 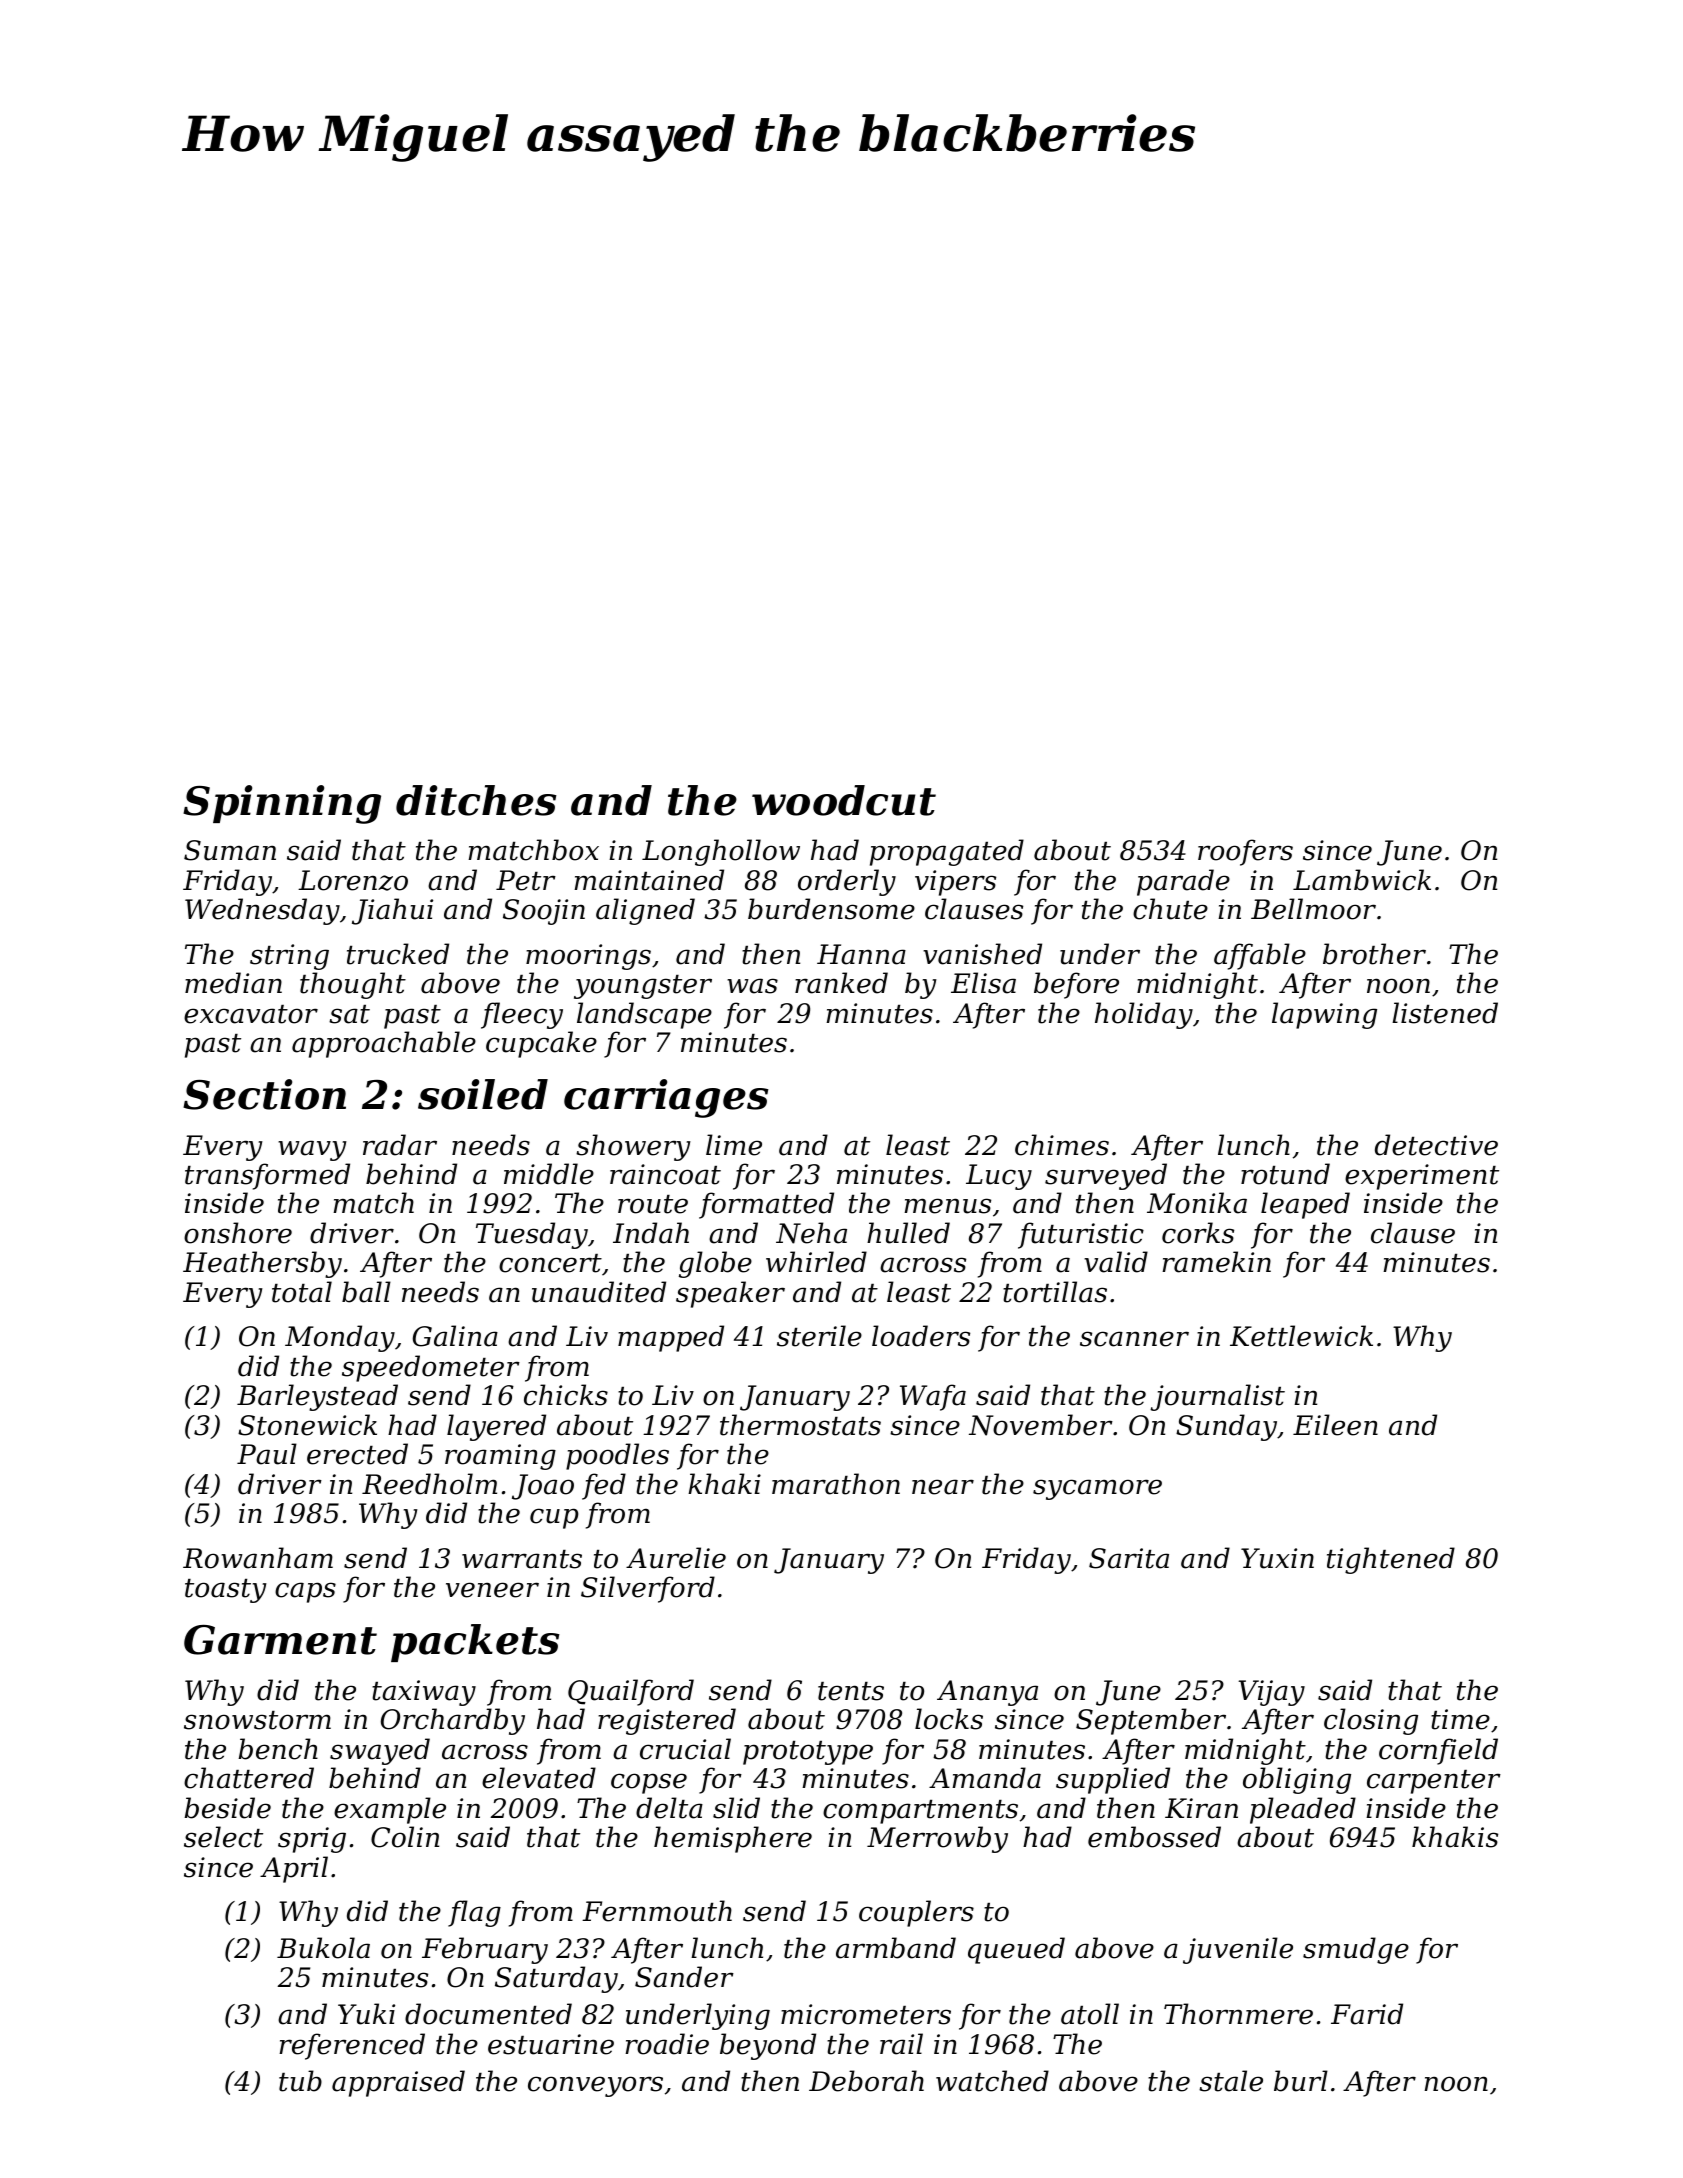 I want to click on listened, so click(x=1445, y=1013).
